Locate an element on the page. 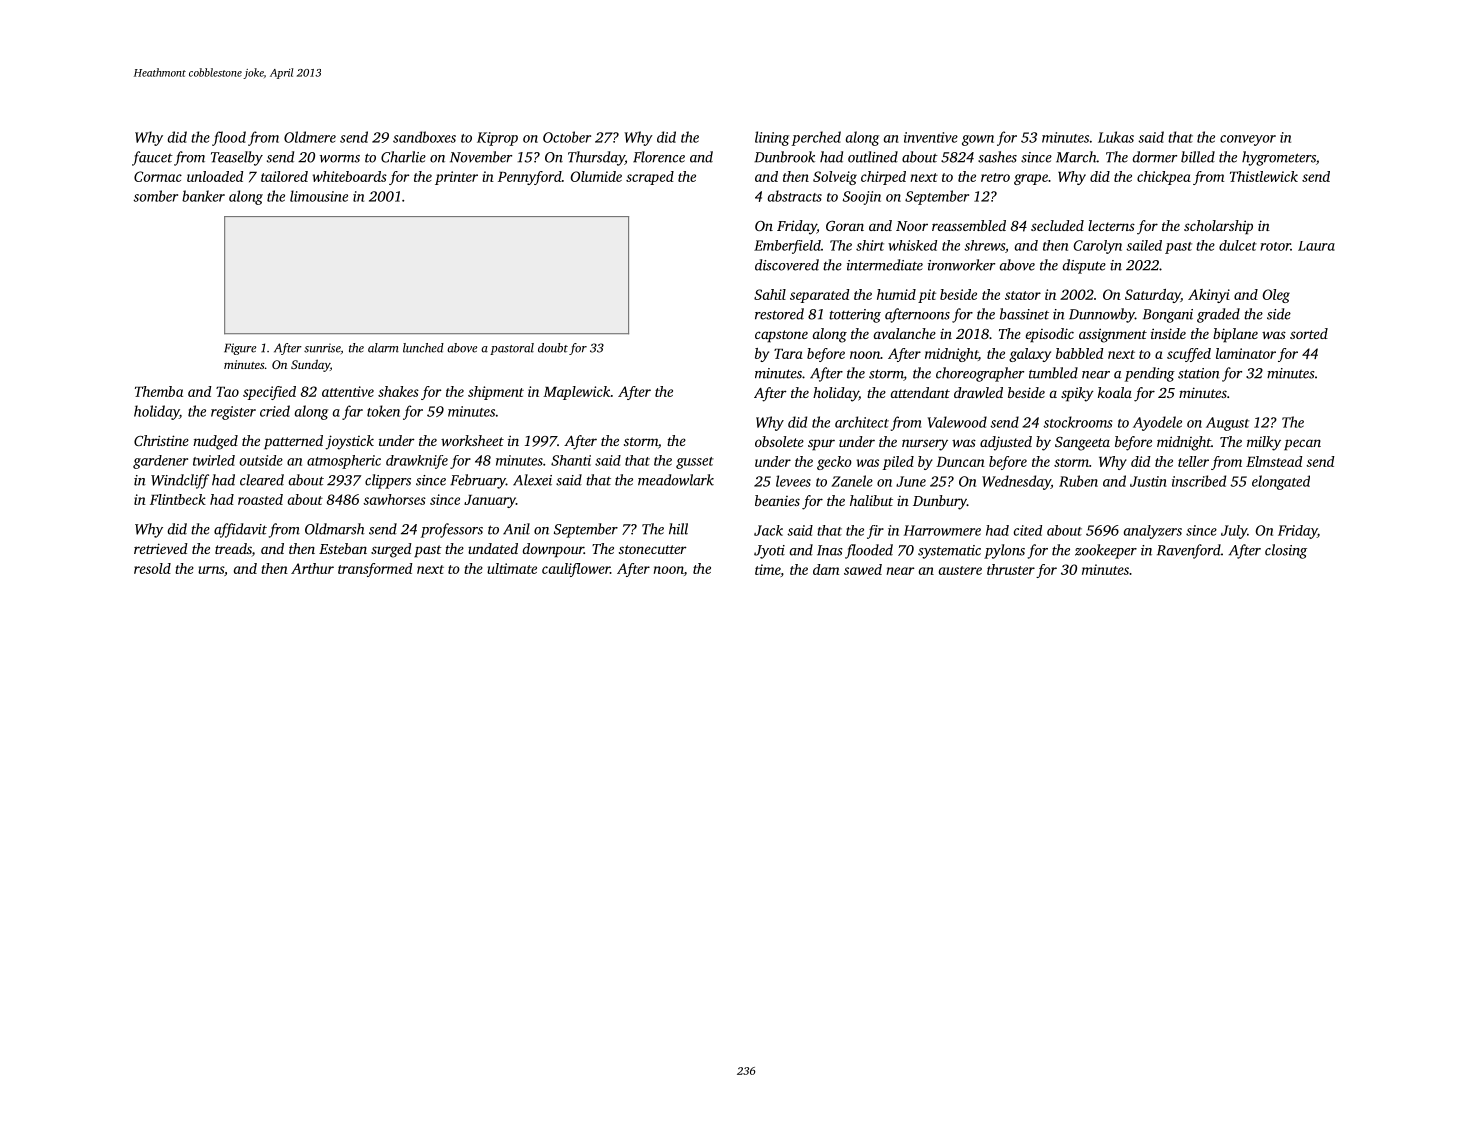 This document has width=1474, height=1139. chickpea is located at coordinates (1164, 178).
